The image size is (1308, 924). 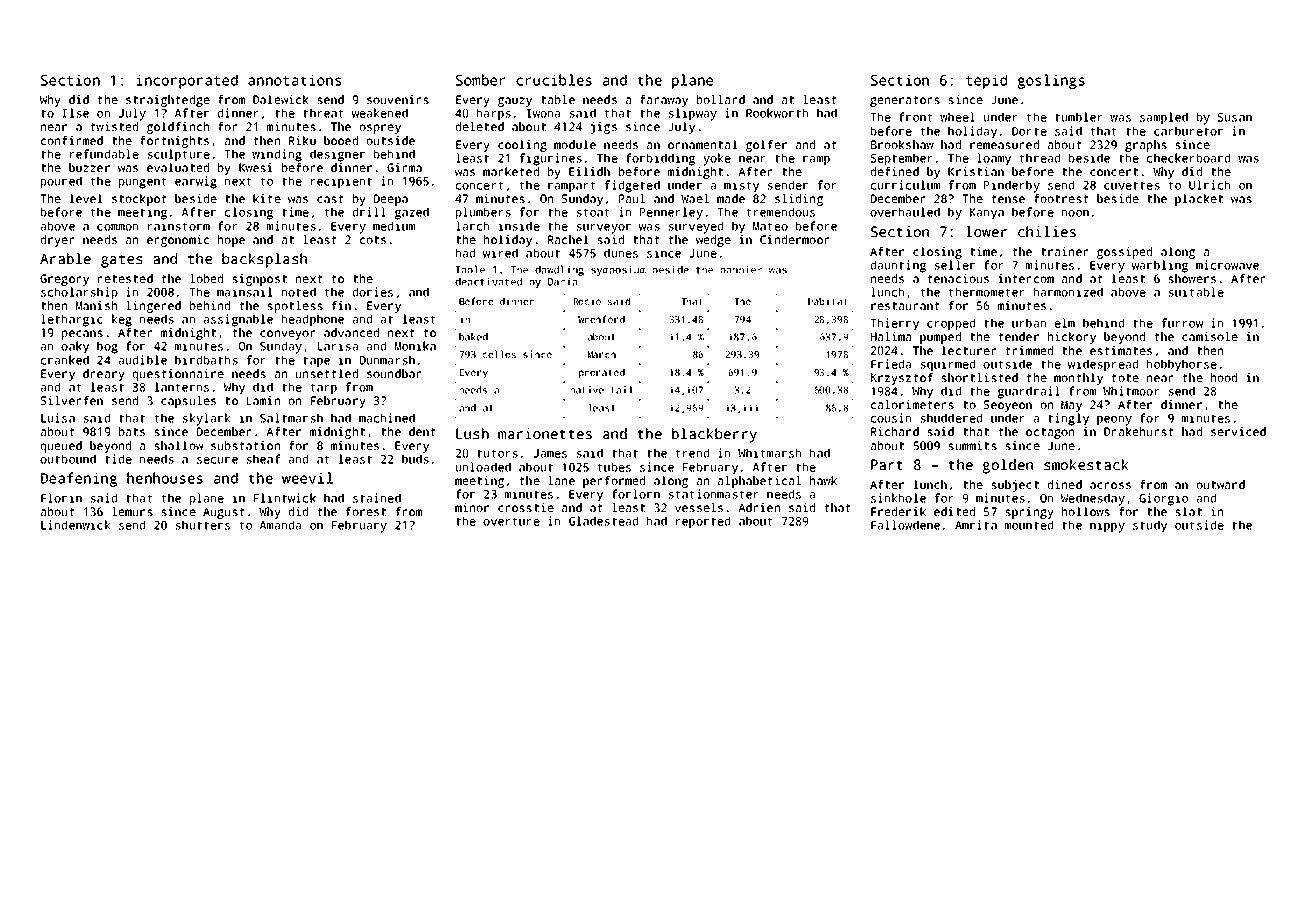 What do you see at coordinates (891, 418) in the screenshot?
I see `cousin` at bounding box center [891, 418].
